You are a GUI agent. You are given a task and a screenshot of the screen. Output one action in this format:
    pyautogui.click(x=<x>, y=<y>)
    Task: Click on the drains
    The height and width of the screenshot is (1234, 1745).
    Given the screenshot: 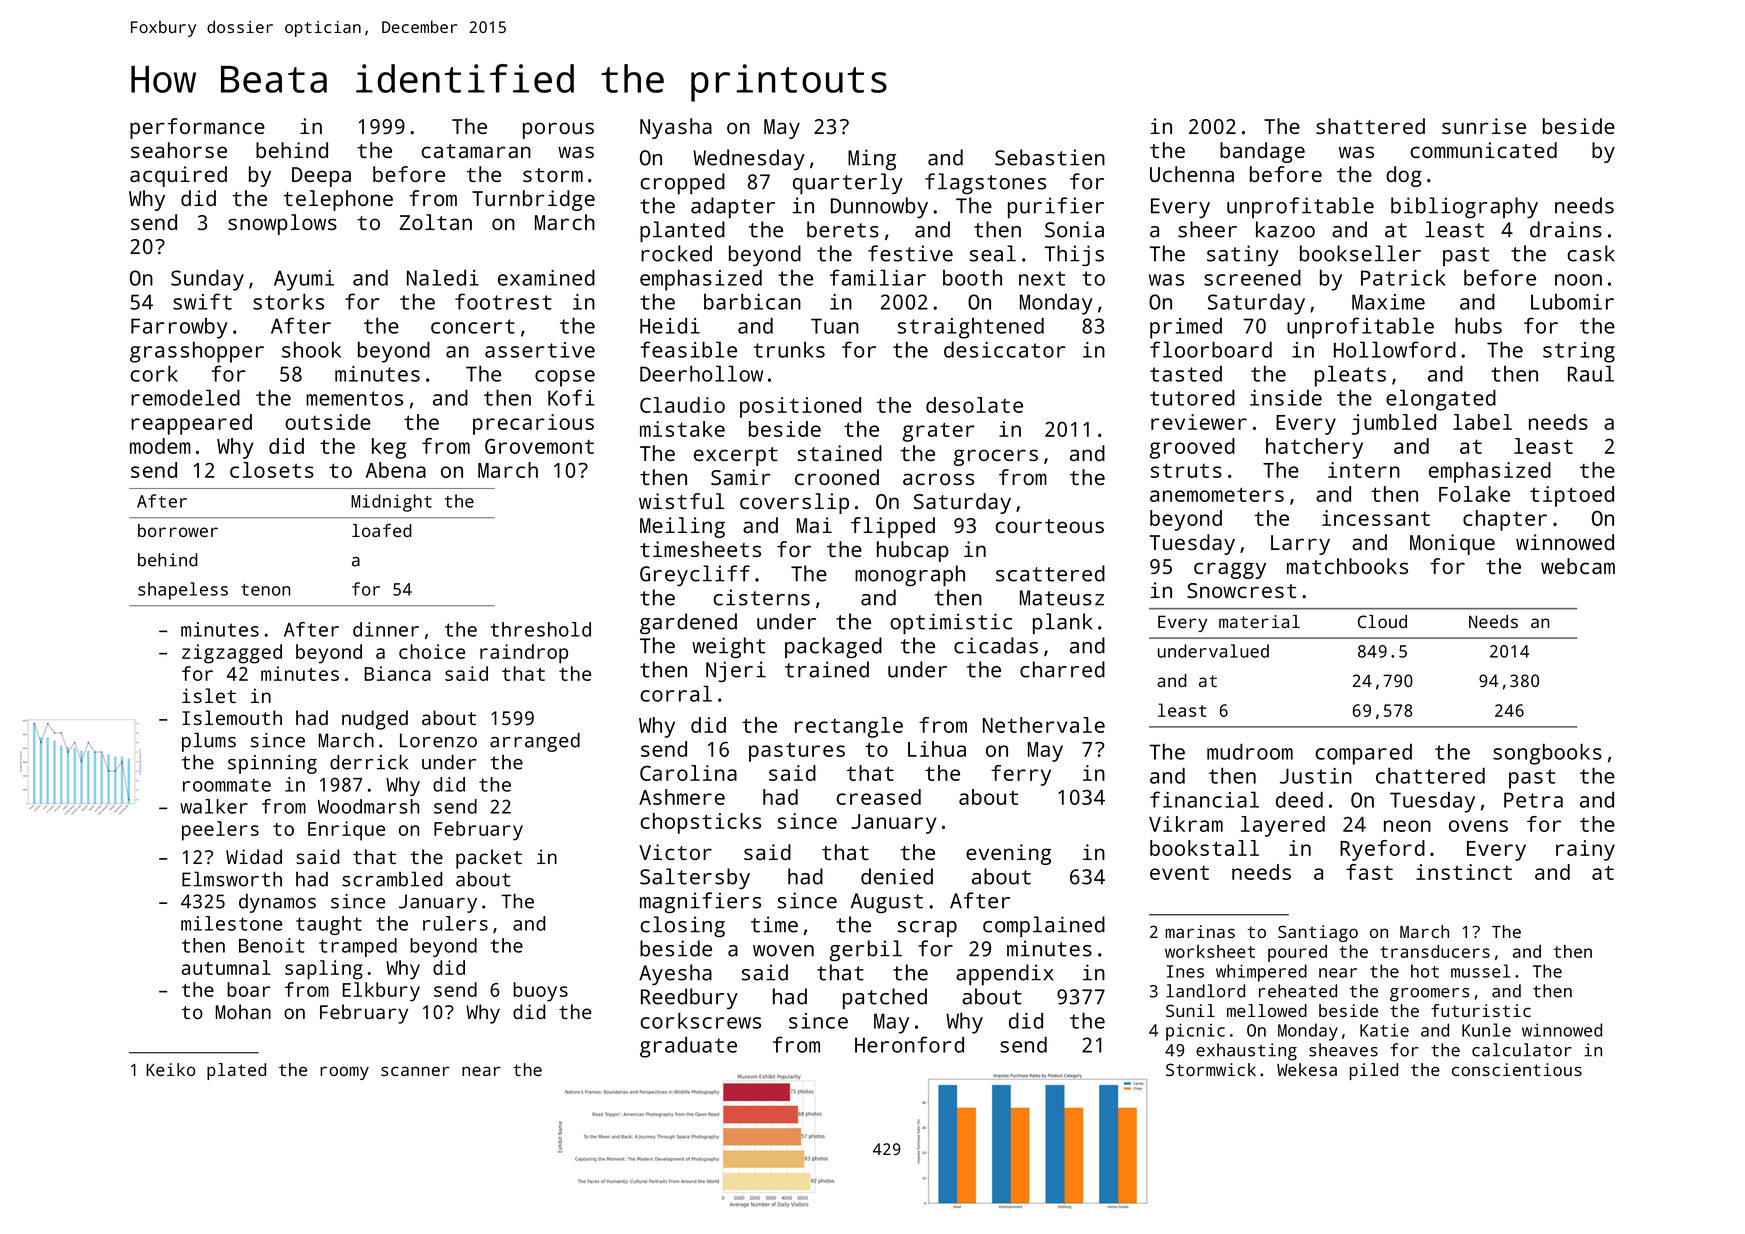 What is the action you would take?
    pyautogui.click(x=1566, y=229)
